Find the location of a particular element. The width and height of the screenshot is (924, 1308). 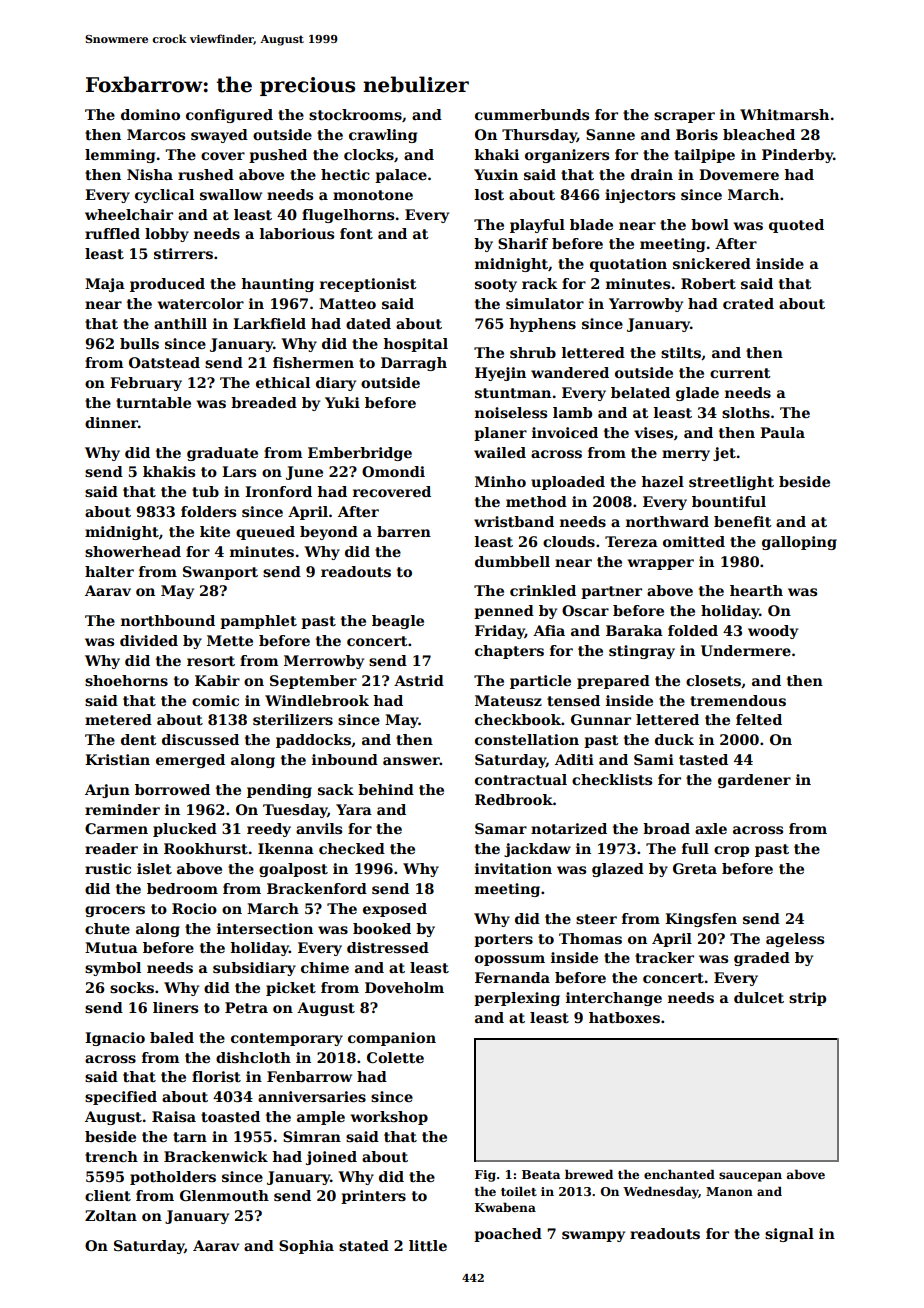

stirrers is located at coordinates (183, 253).
